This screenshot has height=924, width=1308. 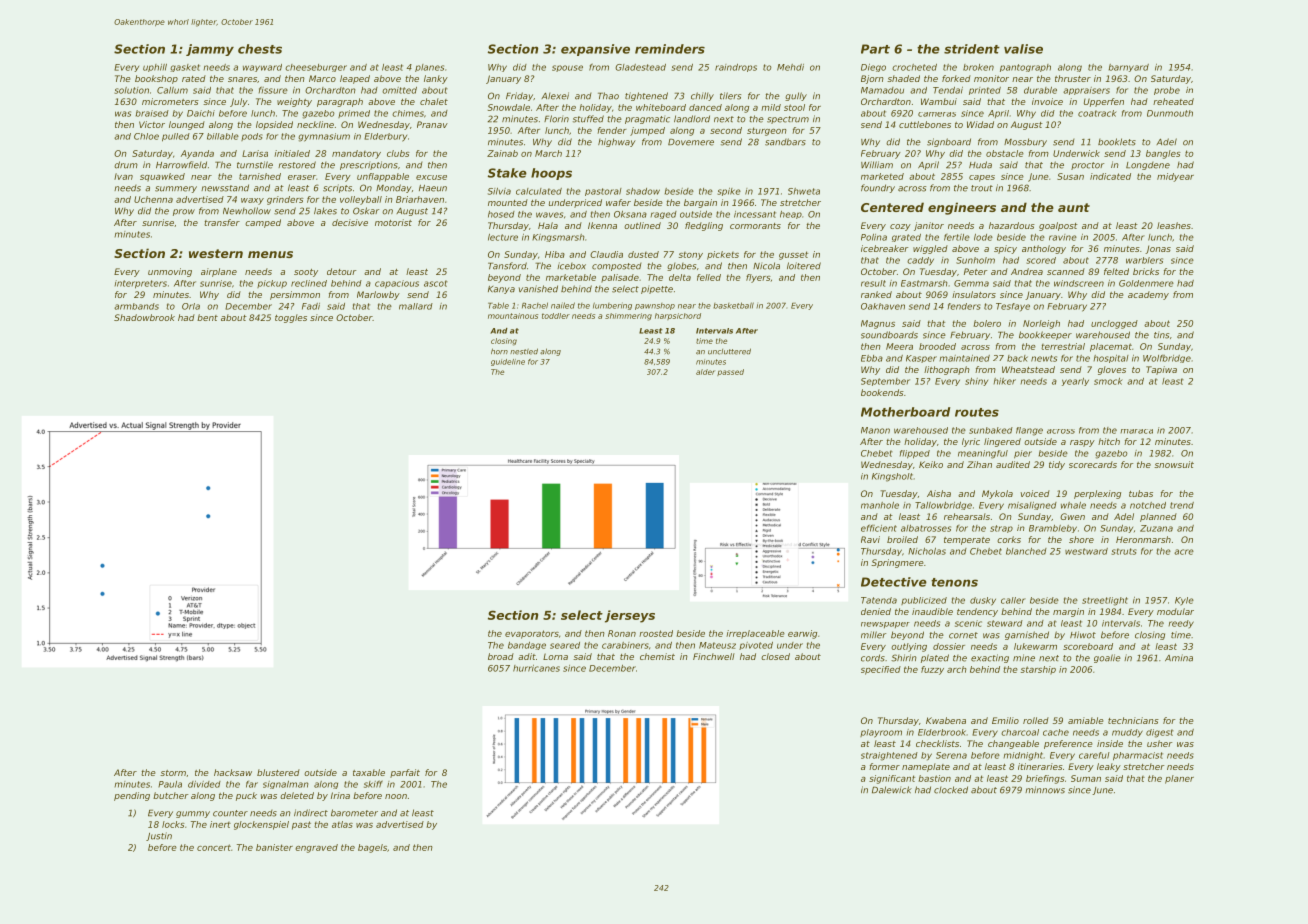 I want to click on barnyard, so click(x=1129, y=68).
